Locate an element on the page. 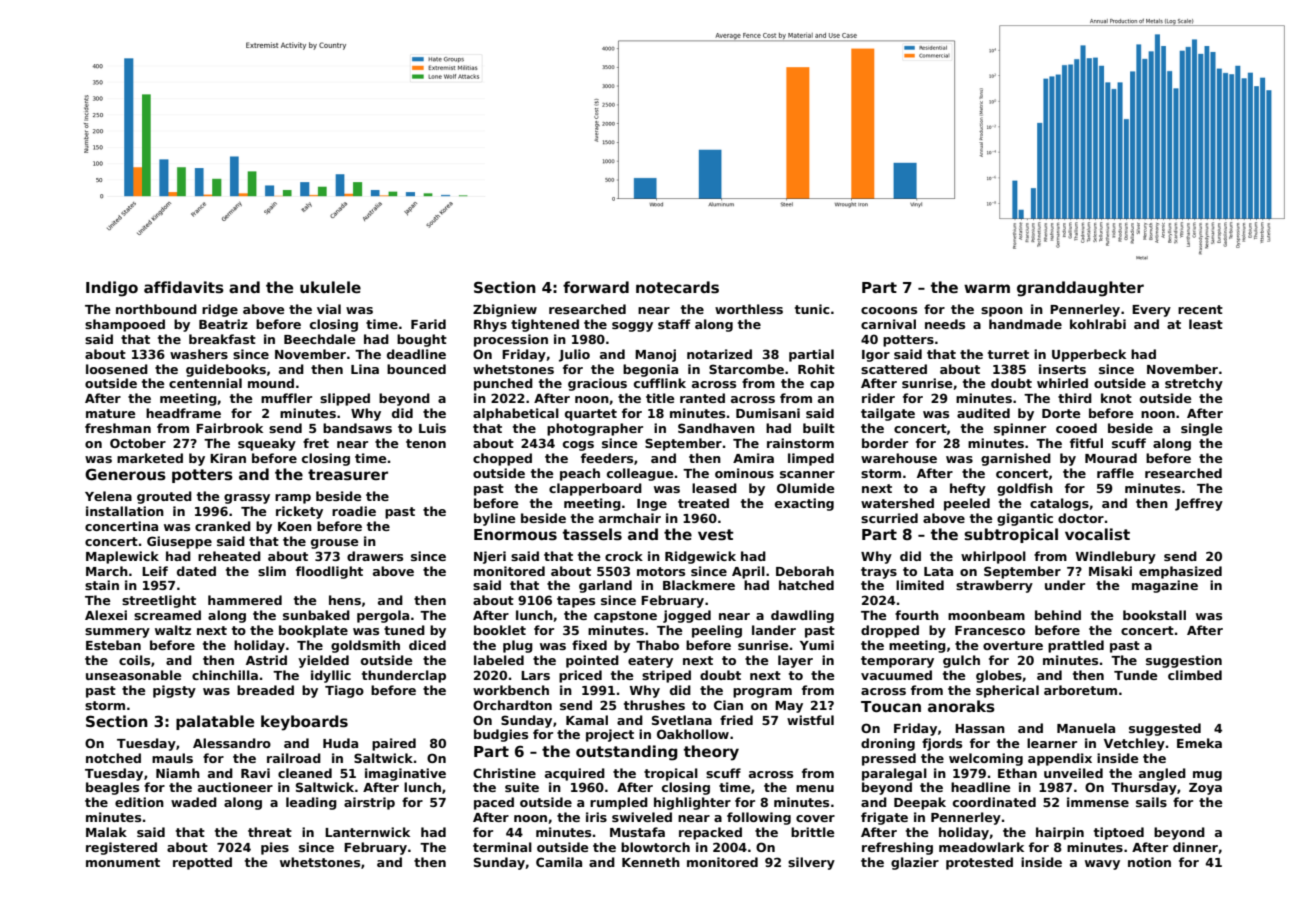  crock is located at coordinates (624, 556).
